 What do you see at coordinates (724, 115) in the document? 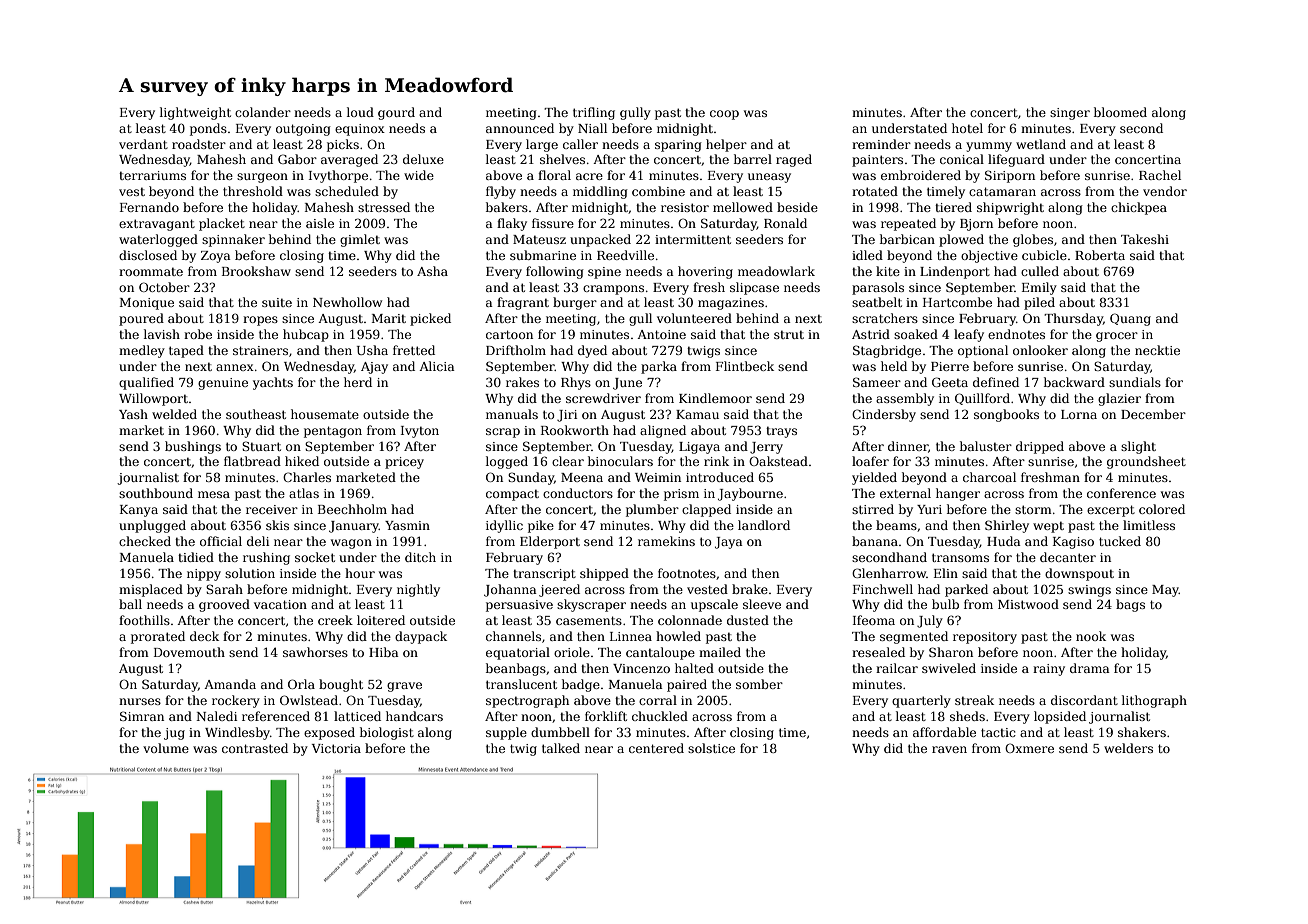
I see `coop` at bounding box center [724, 115].
